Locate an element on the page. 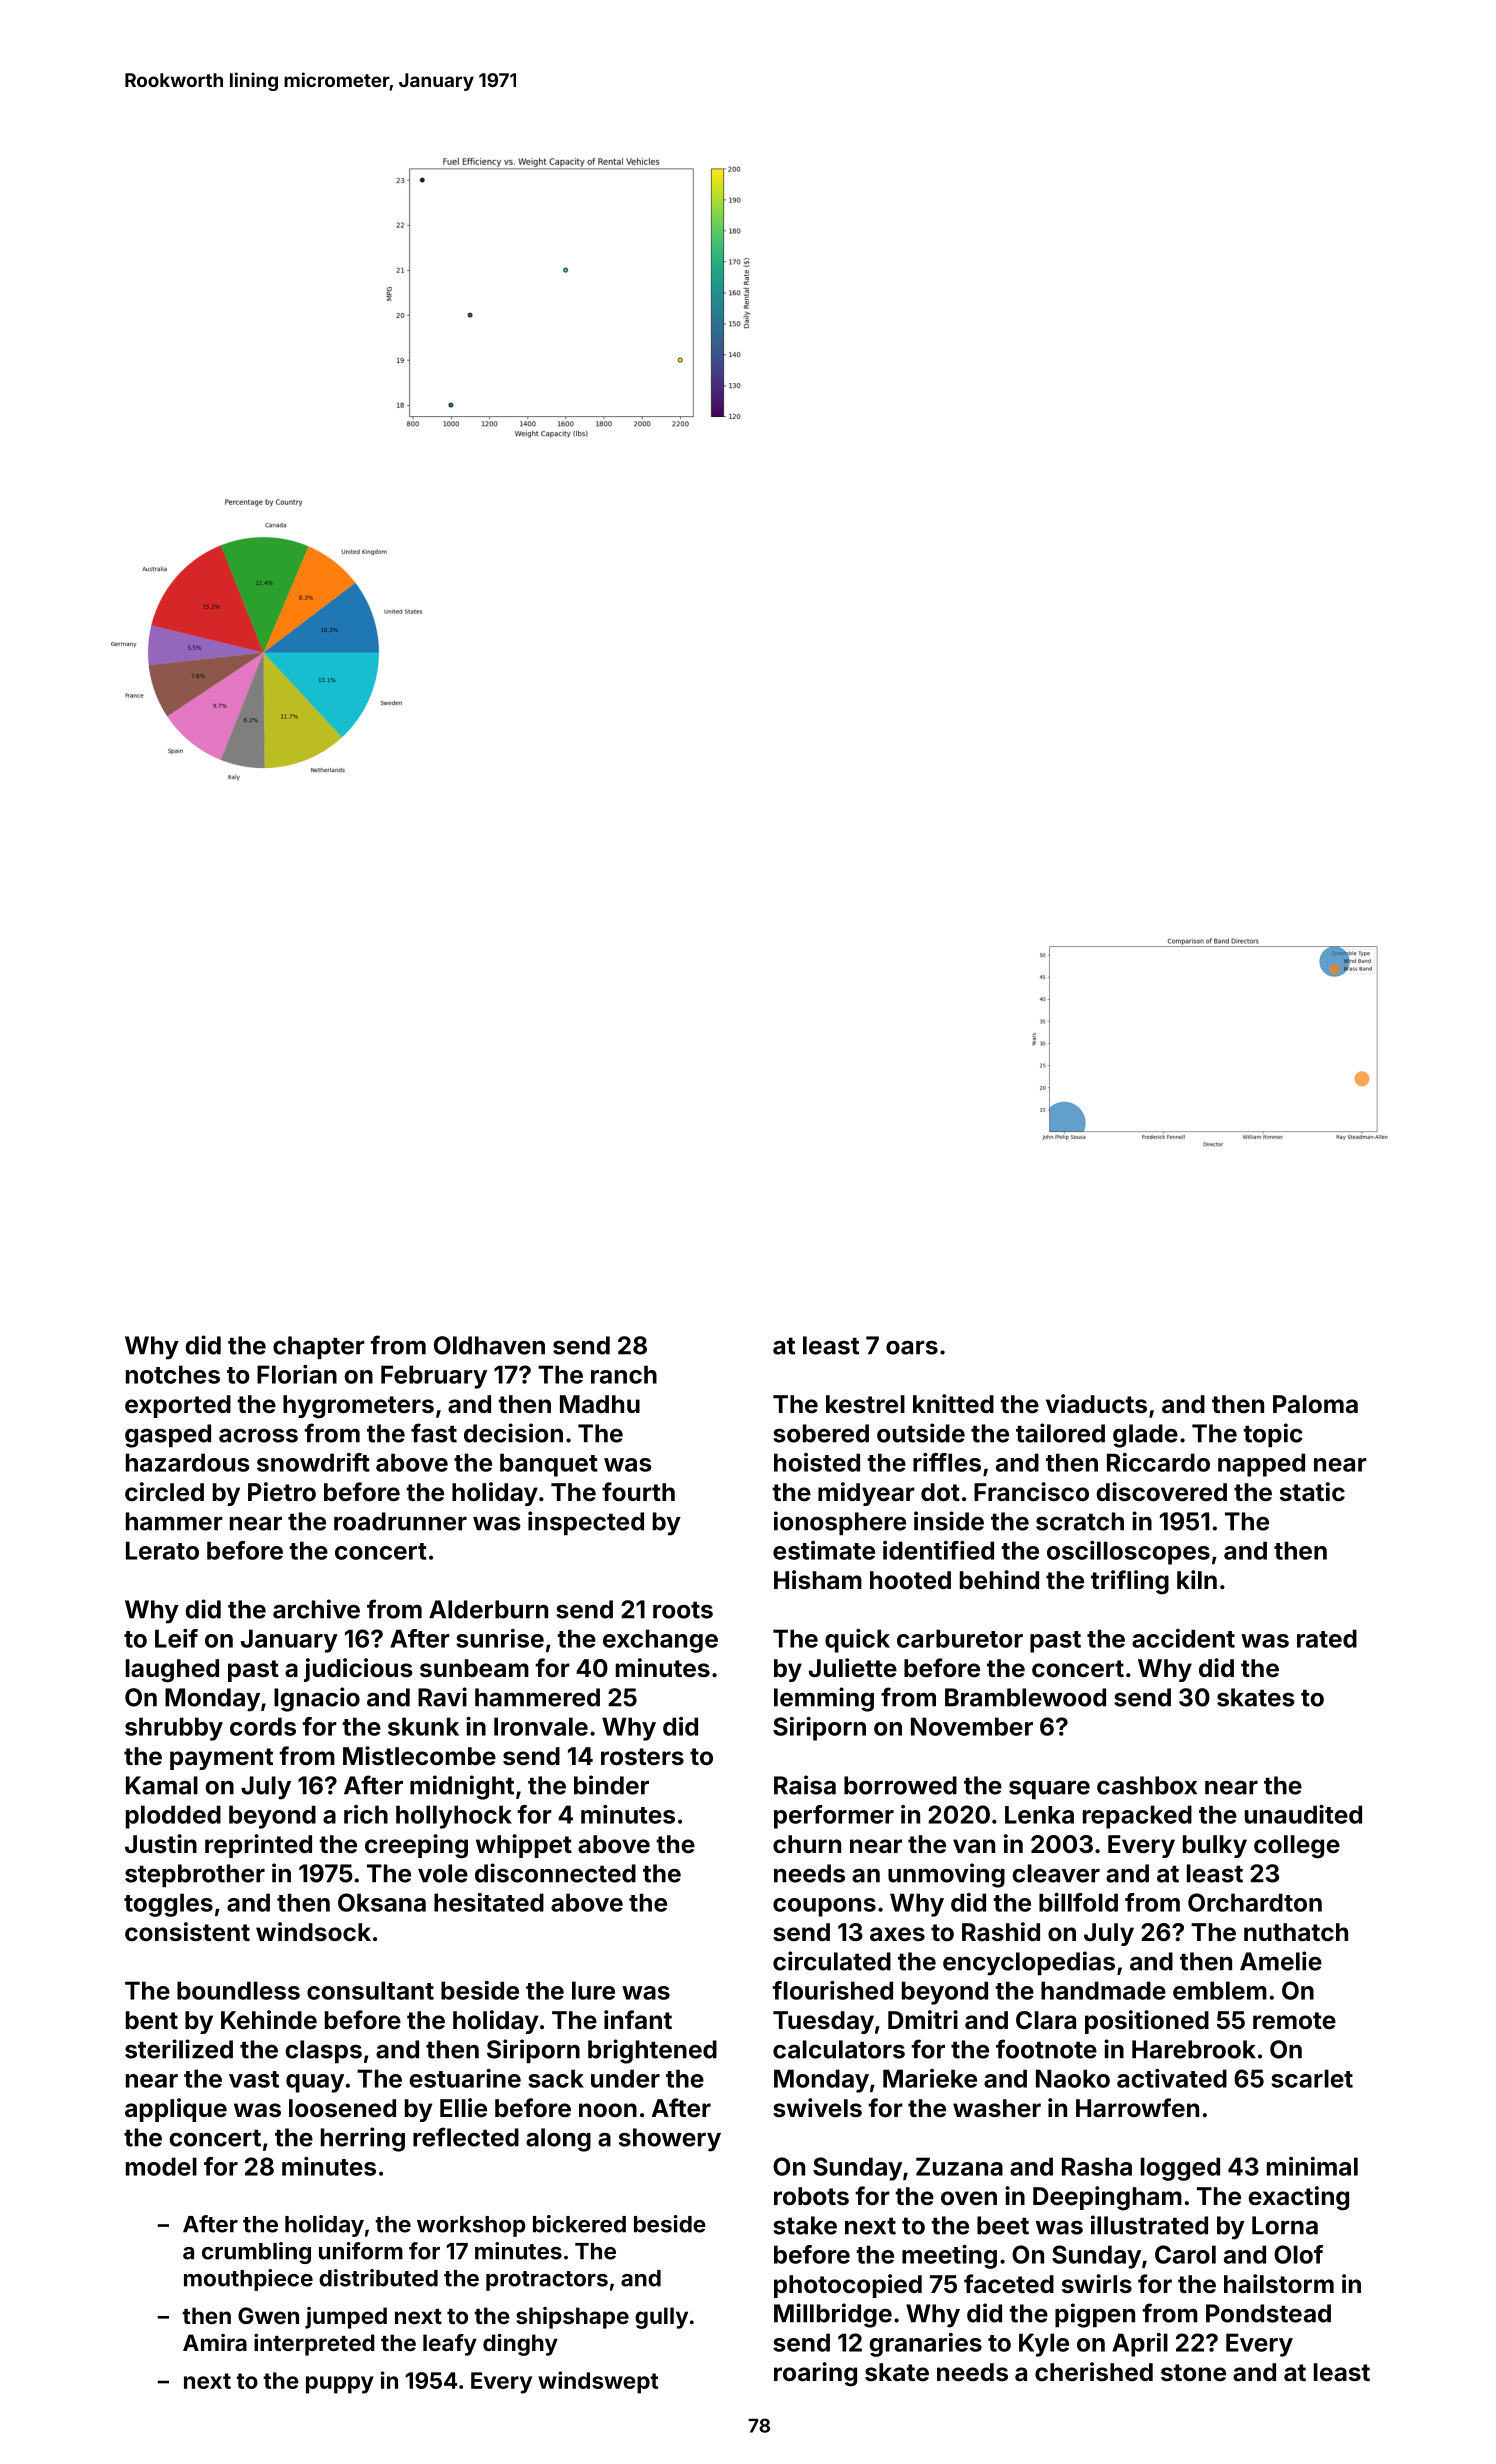 The width and height of the page is (1496, 2464). pigpen is located at coordinates (1095, 2315).
